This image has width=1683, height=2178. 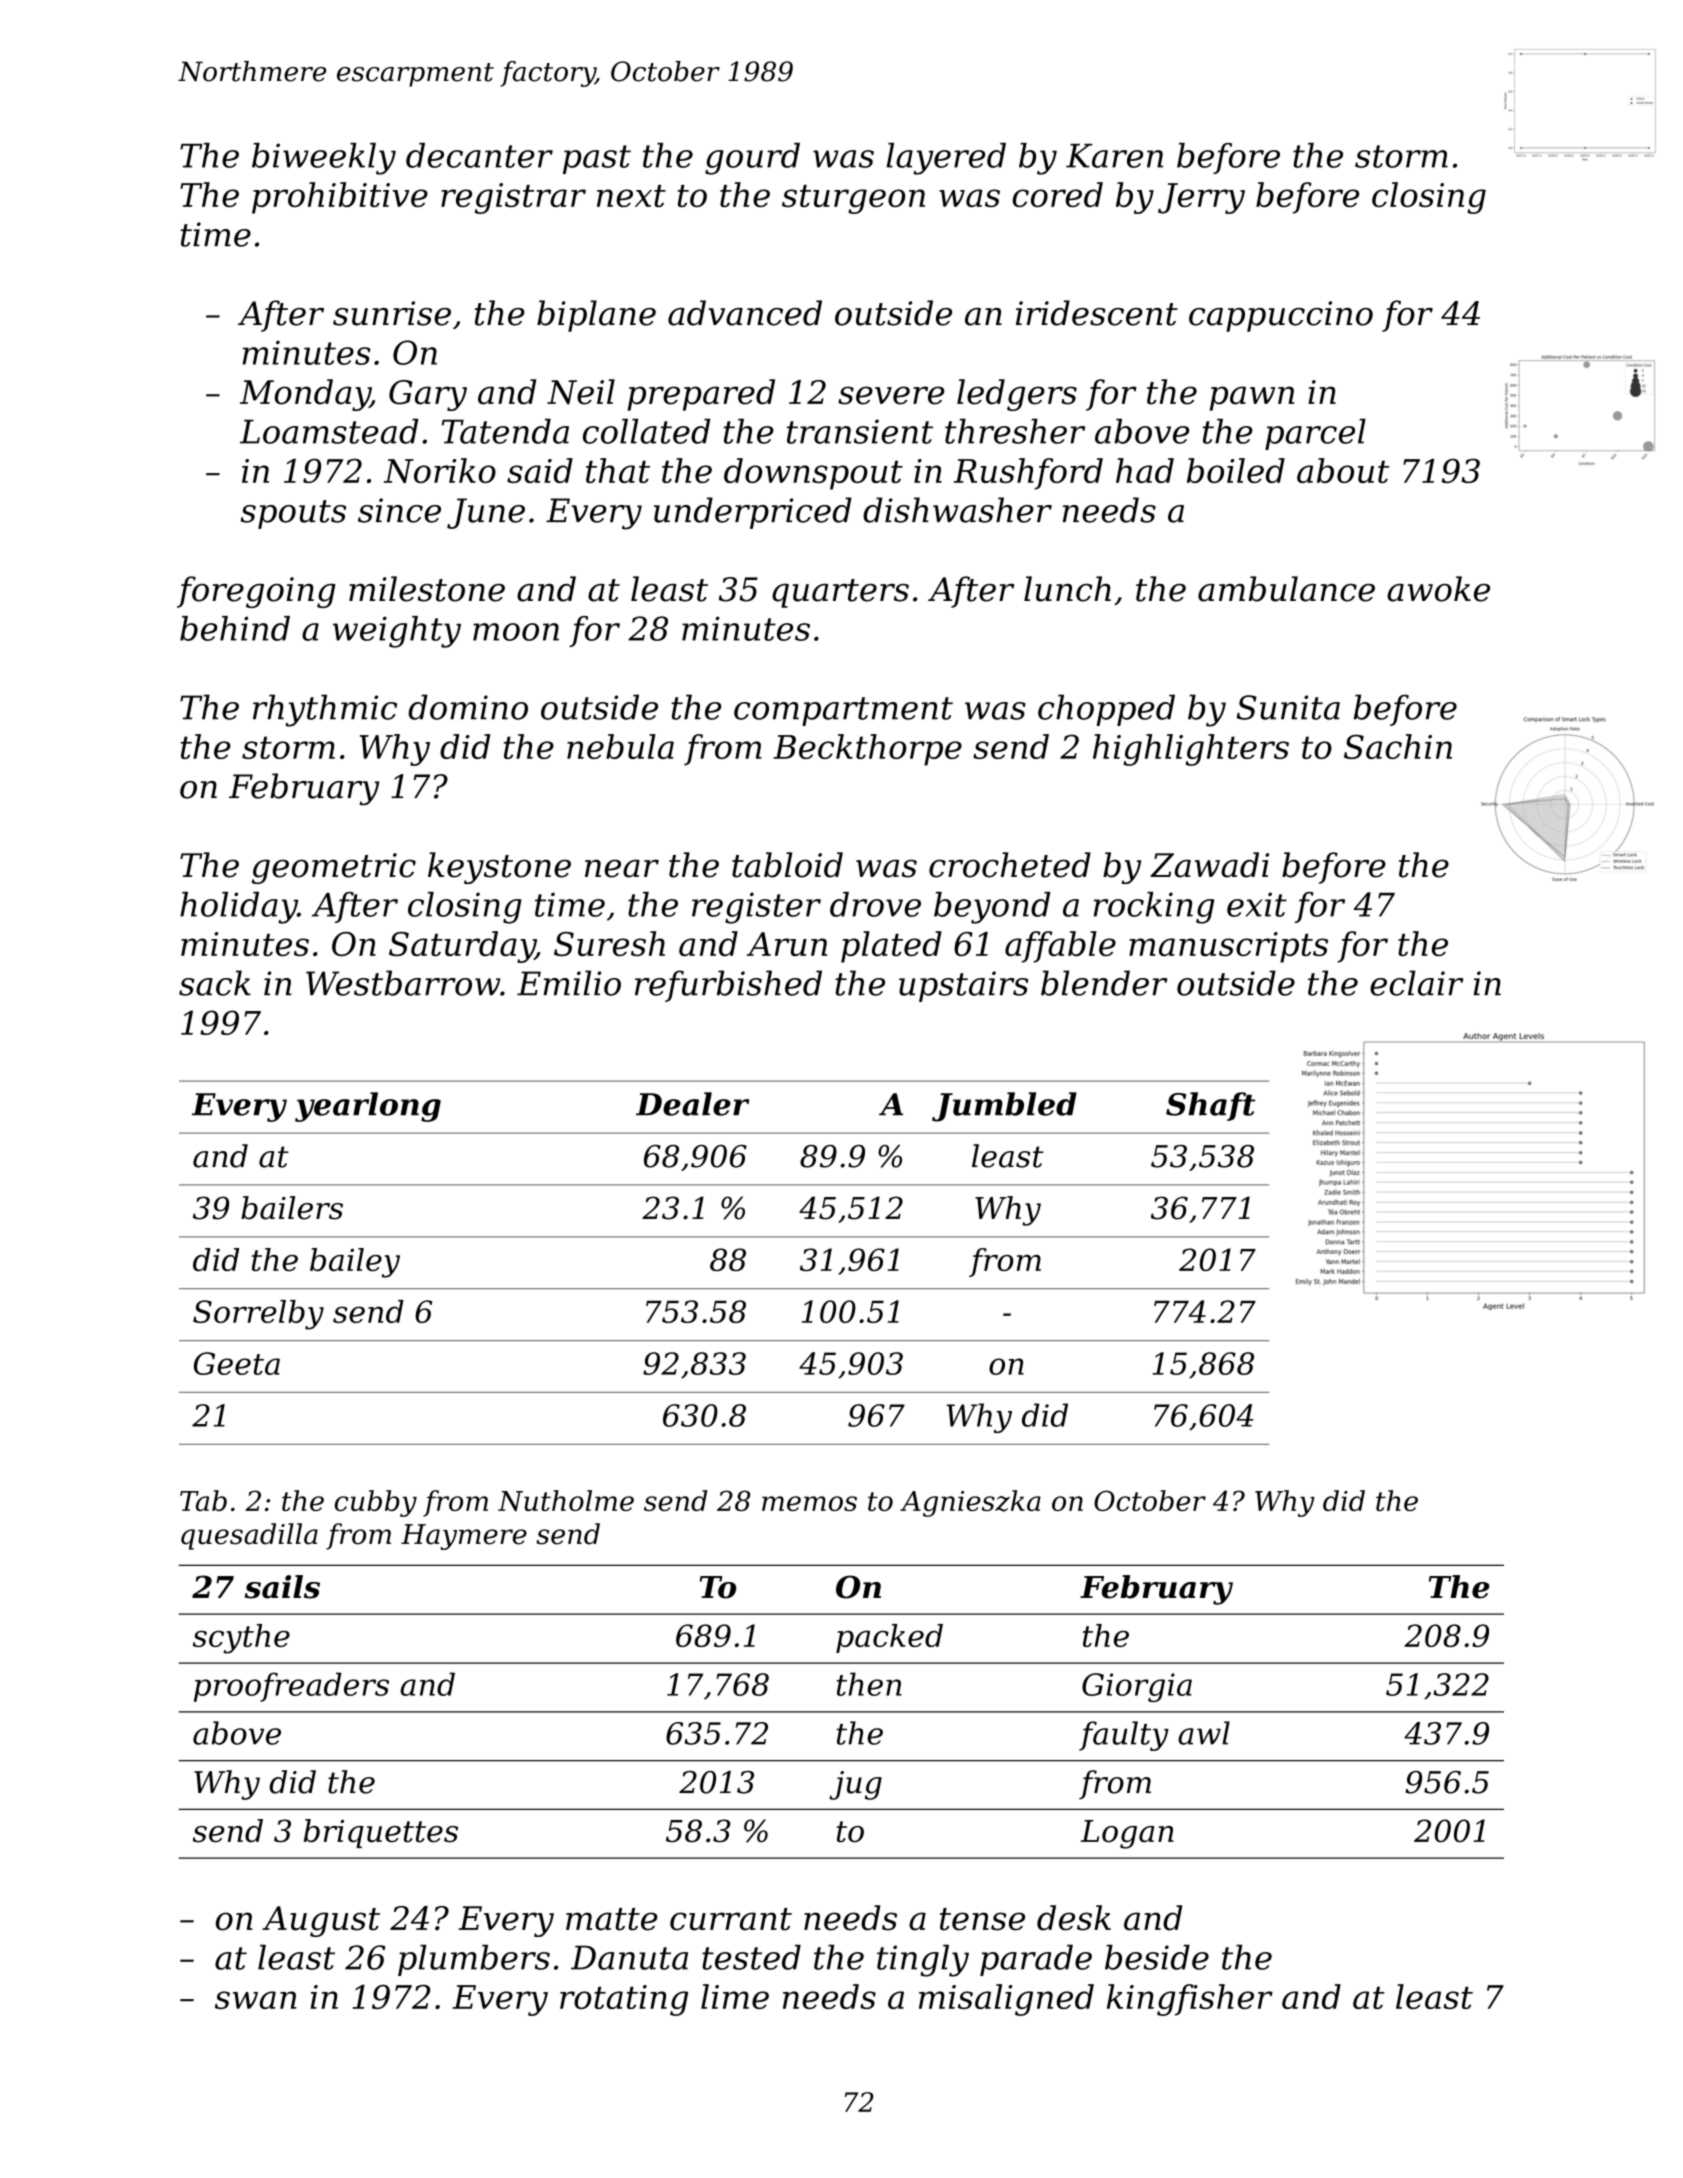 What do you see at coordinates (1190, 2000) in the image?
I see `kingfisher` at bounding box center [1190, 2000].
